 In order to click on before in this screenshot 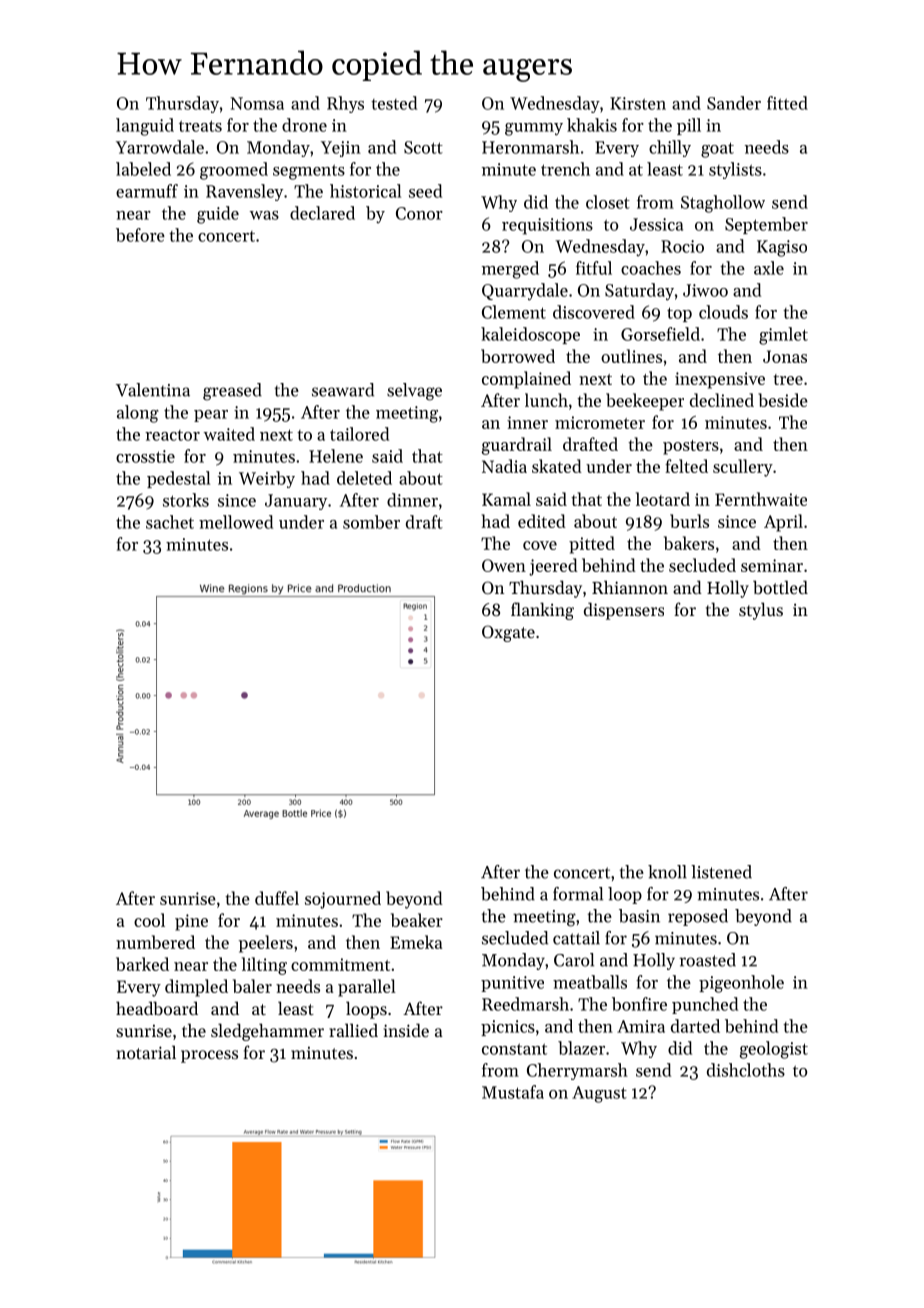, I will do `click(140, 235)`.
